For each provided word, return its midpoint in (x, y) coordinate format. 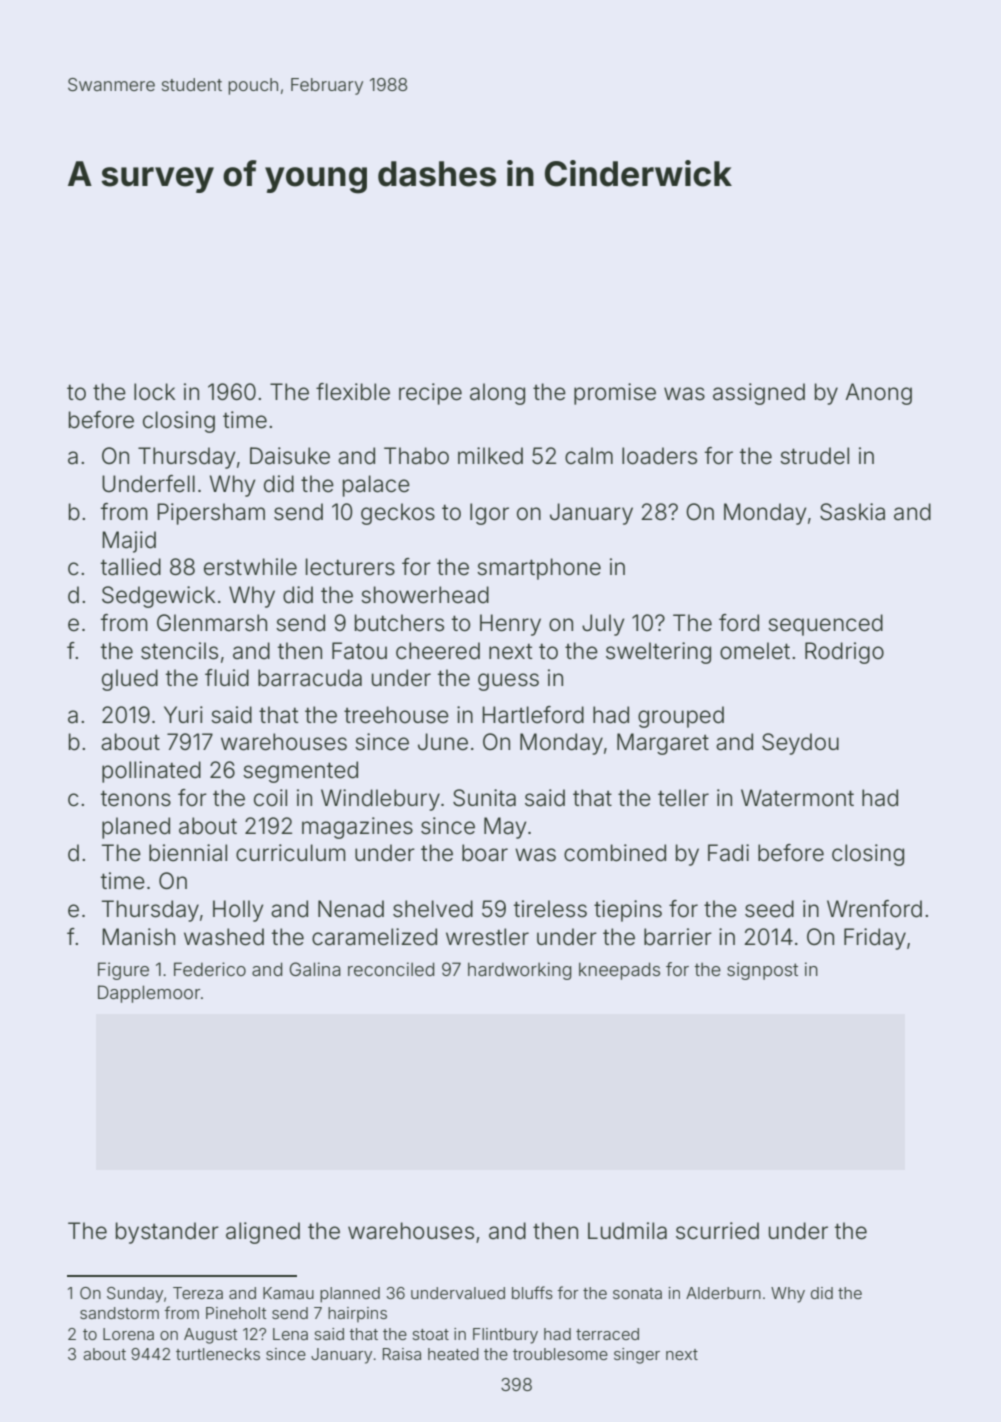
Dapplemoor (149, 994)
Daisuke (290, 456)
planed (136, 828)
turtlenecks (218, 1354)
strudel (814, 456)
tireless (550, 909)
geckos (398, 514)
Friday (875, 939)
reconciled (391, 969)
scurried (717, 1231)
